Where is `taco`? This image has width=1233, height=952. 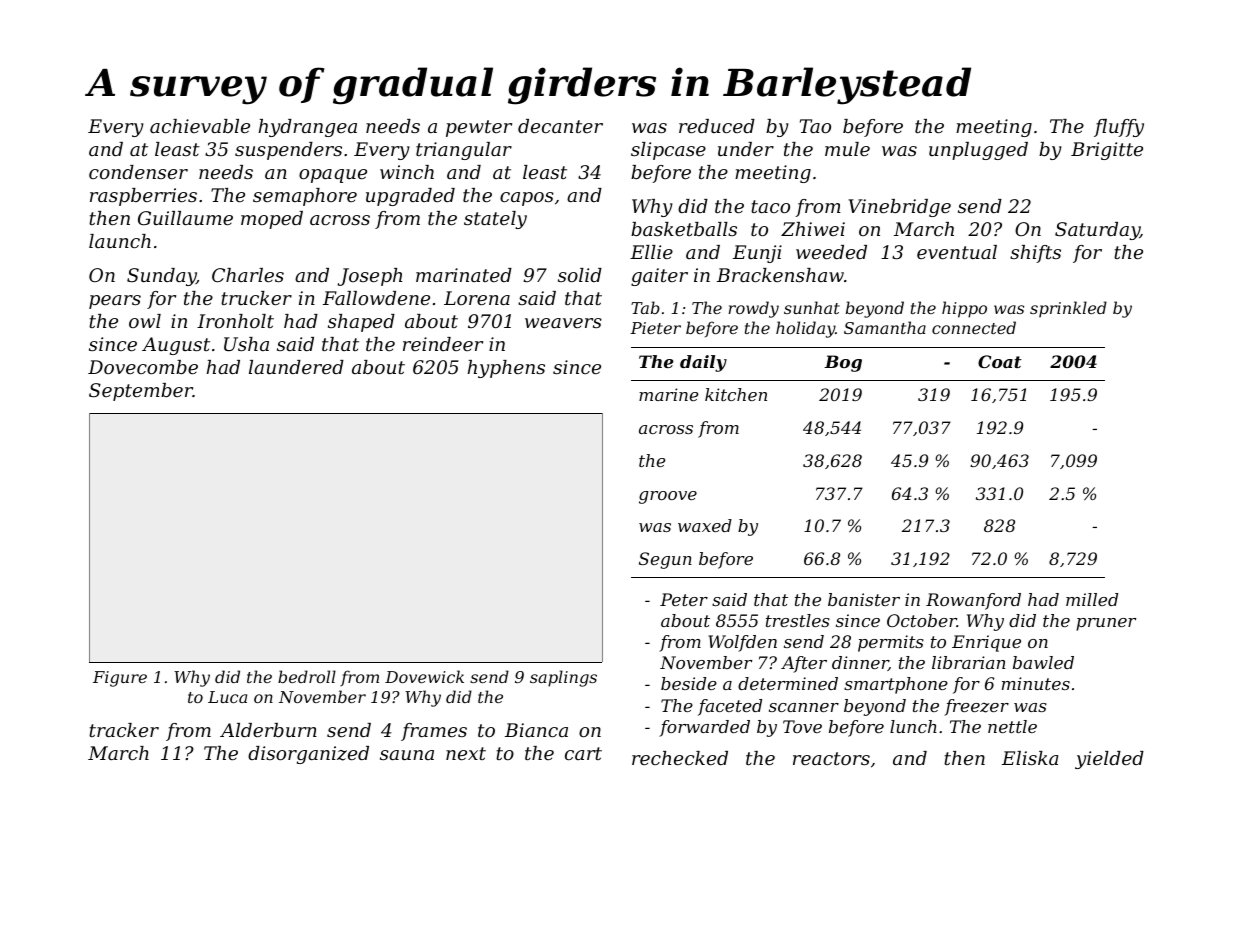
taco is located at coordinates (770, 206).
